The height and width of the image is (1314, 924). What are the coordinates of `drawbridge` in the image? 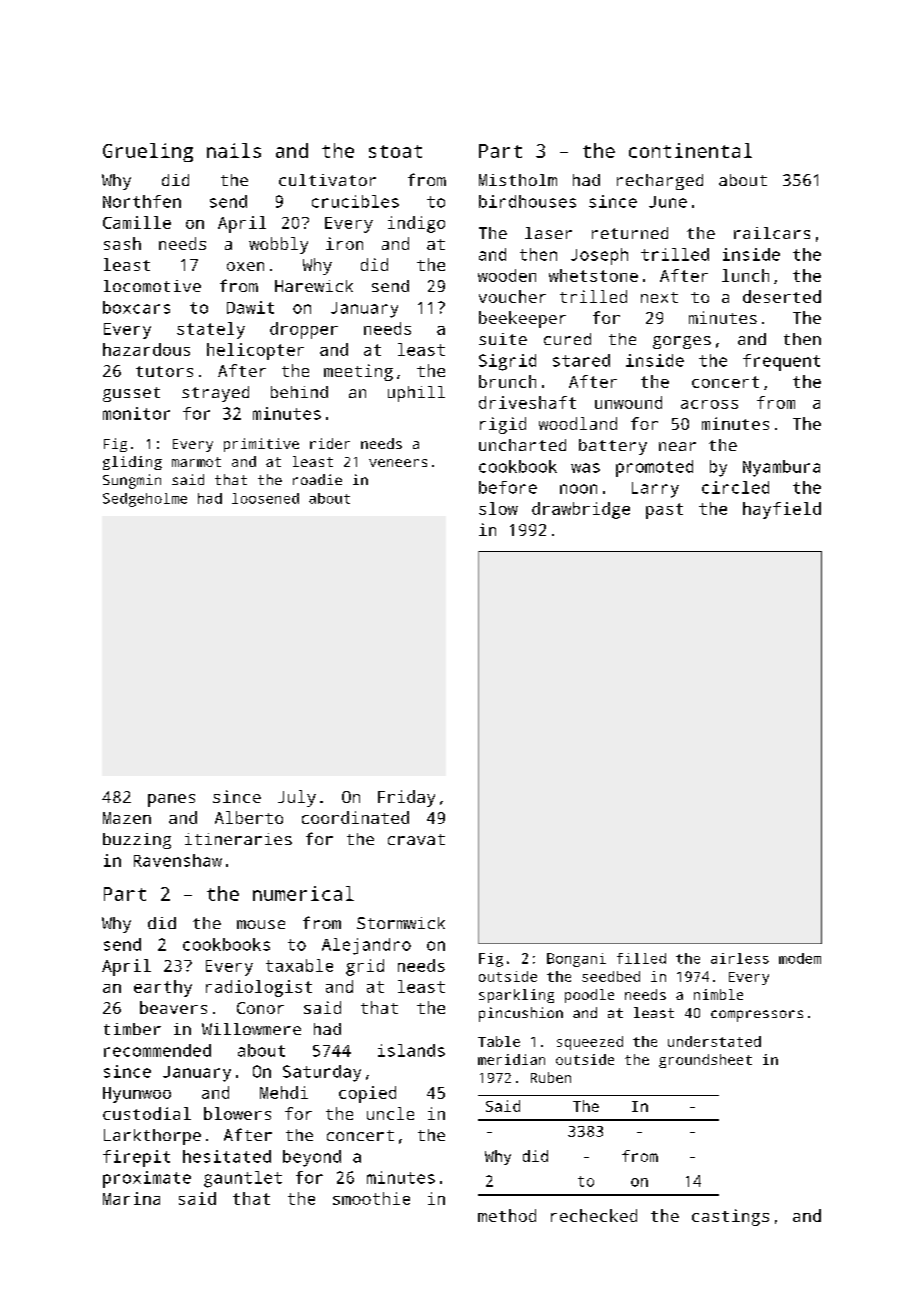 It's located at (581, 510).
